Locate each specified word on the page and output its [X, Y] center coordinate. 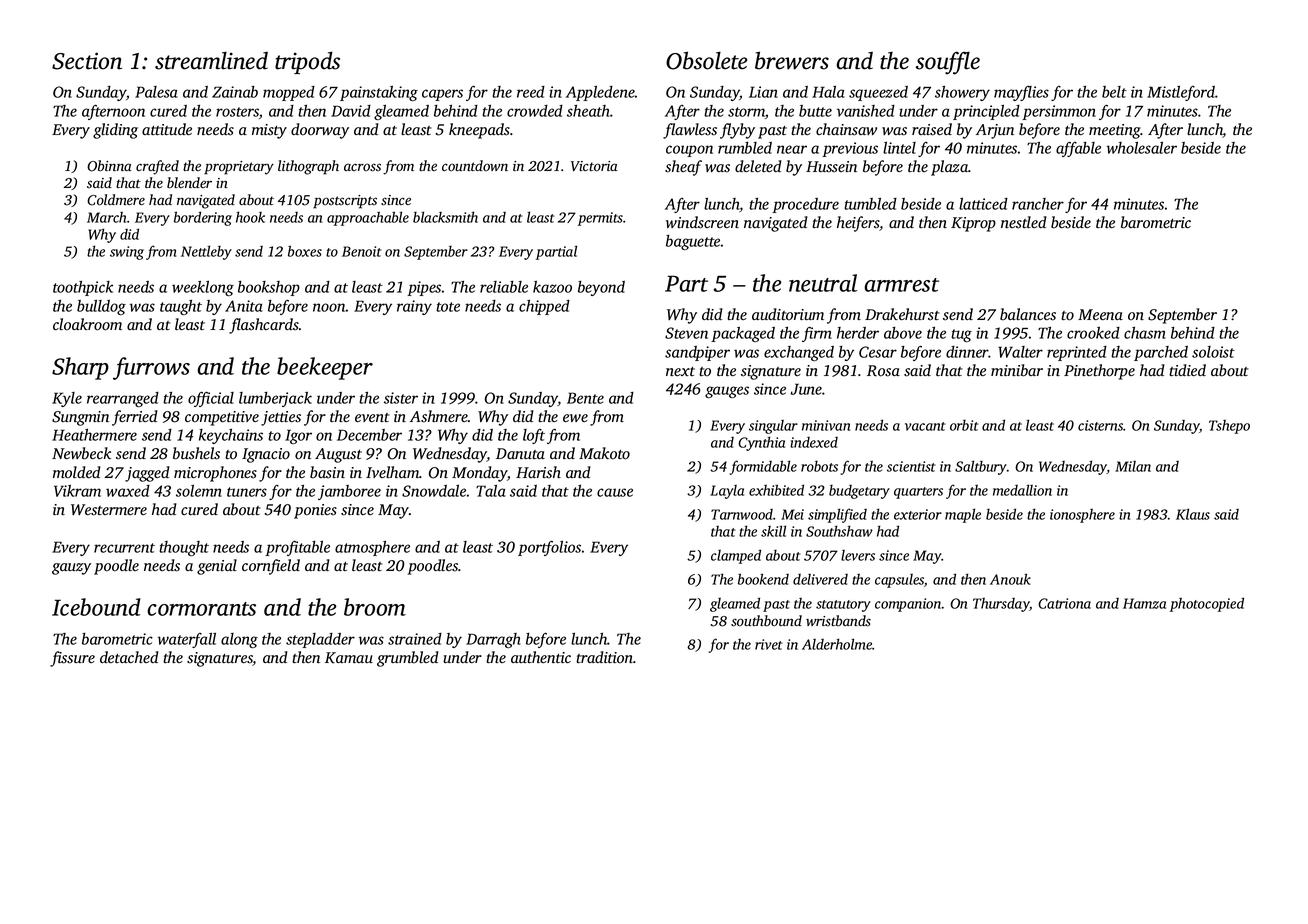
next [680, 371]
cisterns [1100, 425]
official [211, 399]
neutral [823, 283]
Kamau [349, 658]
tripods [307, 62]
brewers [792, 60]
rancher [1038, 204]
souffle [948, 63]
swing [127, 253]
